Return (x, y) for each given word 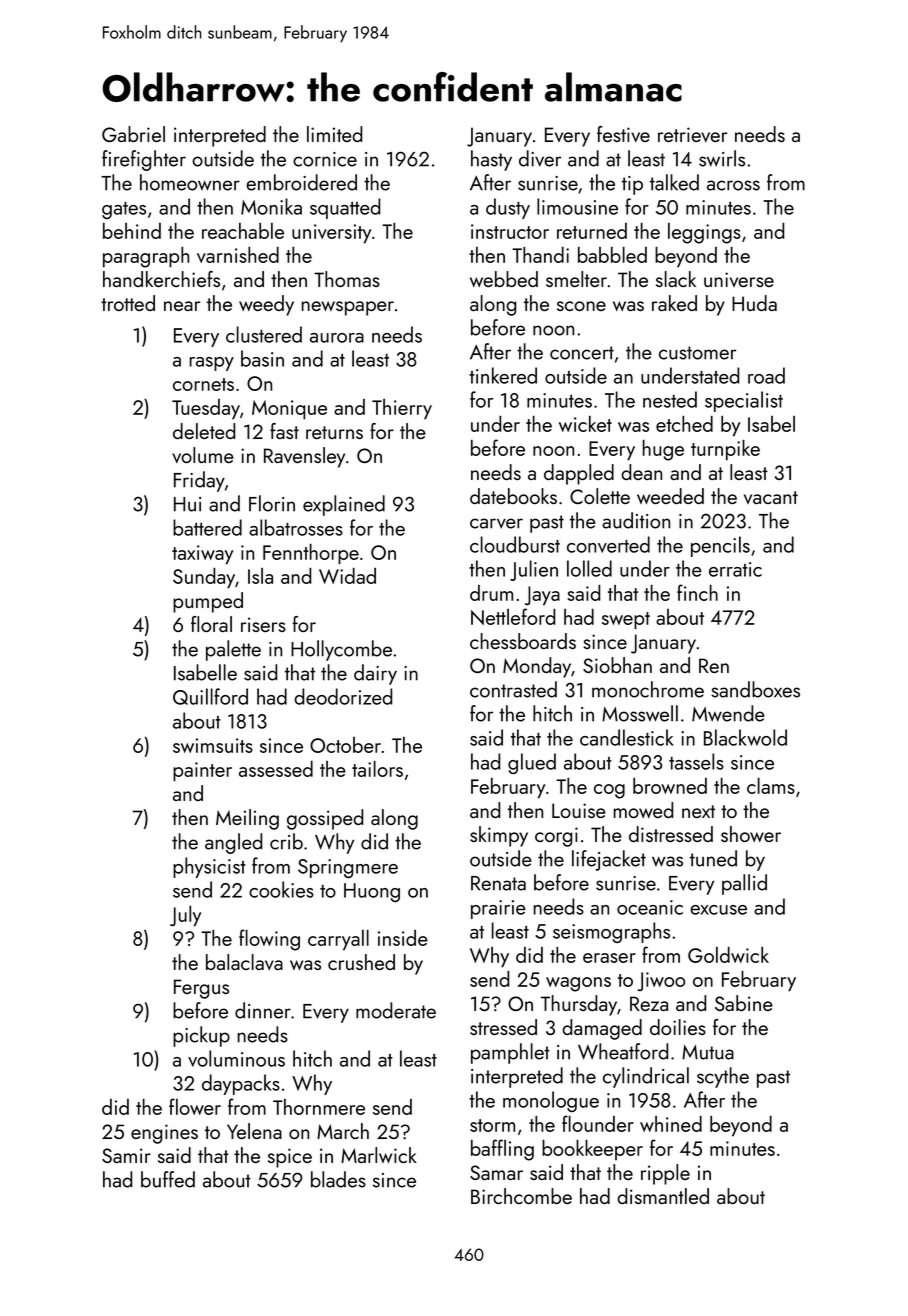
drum (491, 593)
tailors (377, 769)
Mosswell (640, 713)
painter (202, 772)
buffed (168, 1179)
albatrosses (296, 527)
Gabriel (133, 134)
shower (751, 834)
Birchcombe (521, 1196)
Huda (754, 303)
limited (334, 134)
